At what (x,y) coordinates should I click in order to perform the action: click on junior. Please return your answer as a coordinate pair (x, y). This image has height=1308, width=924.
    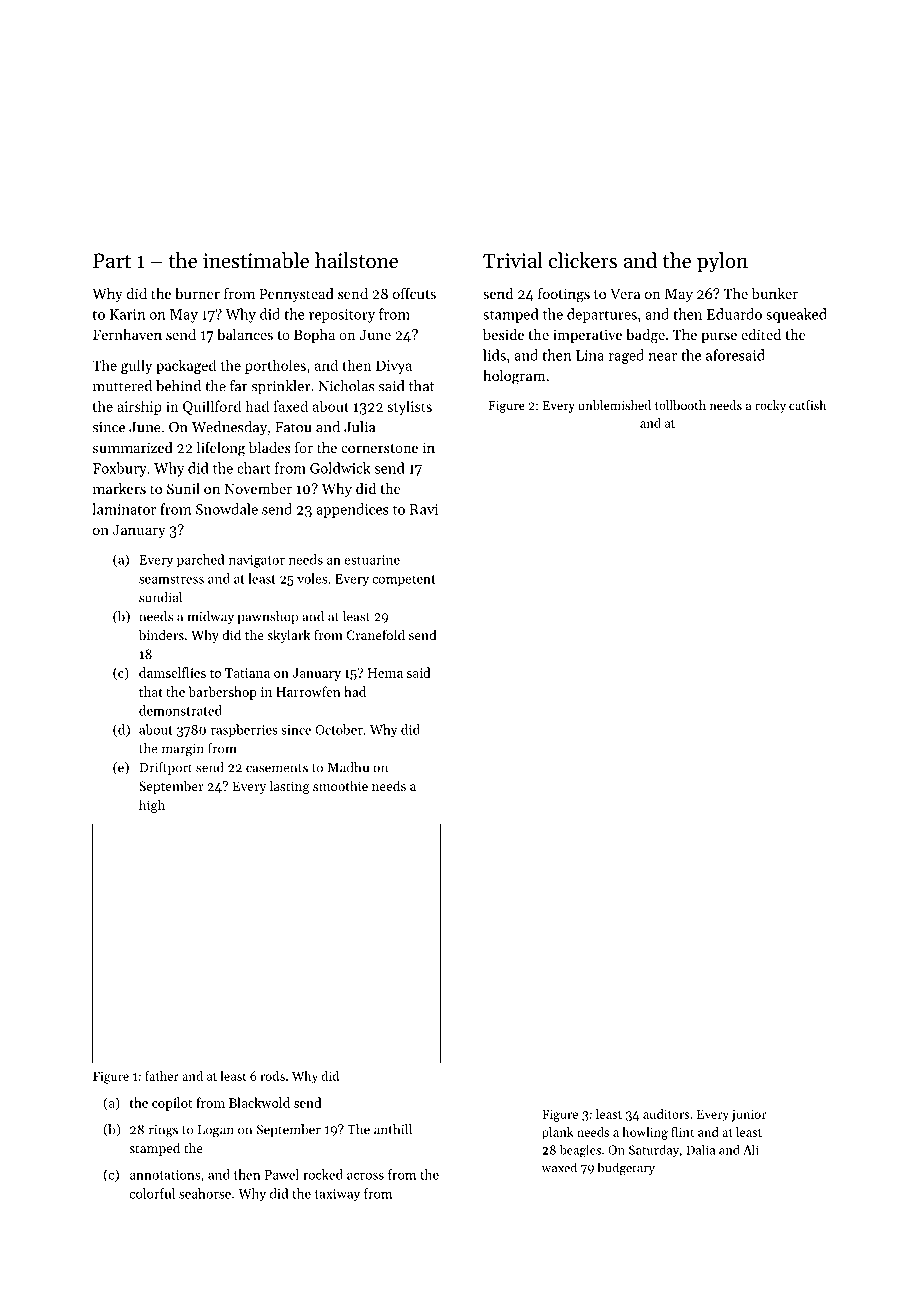
    Looking at the image, I should click on (749, 1116).
